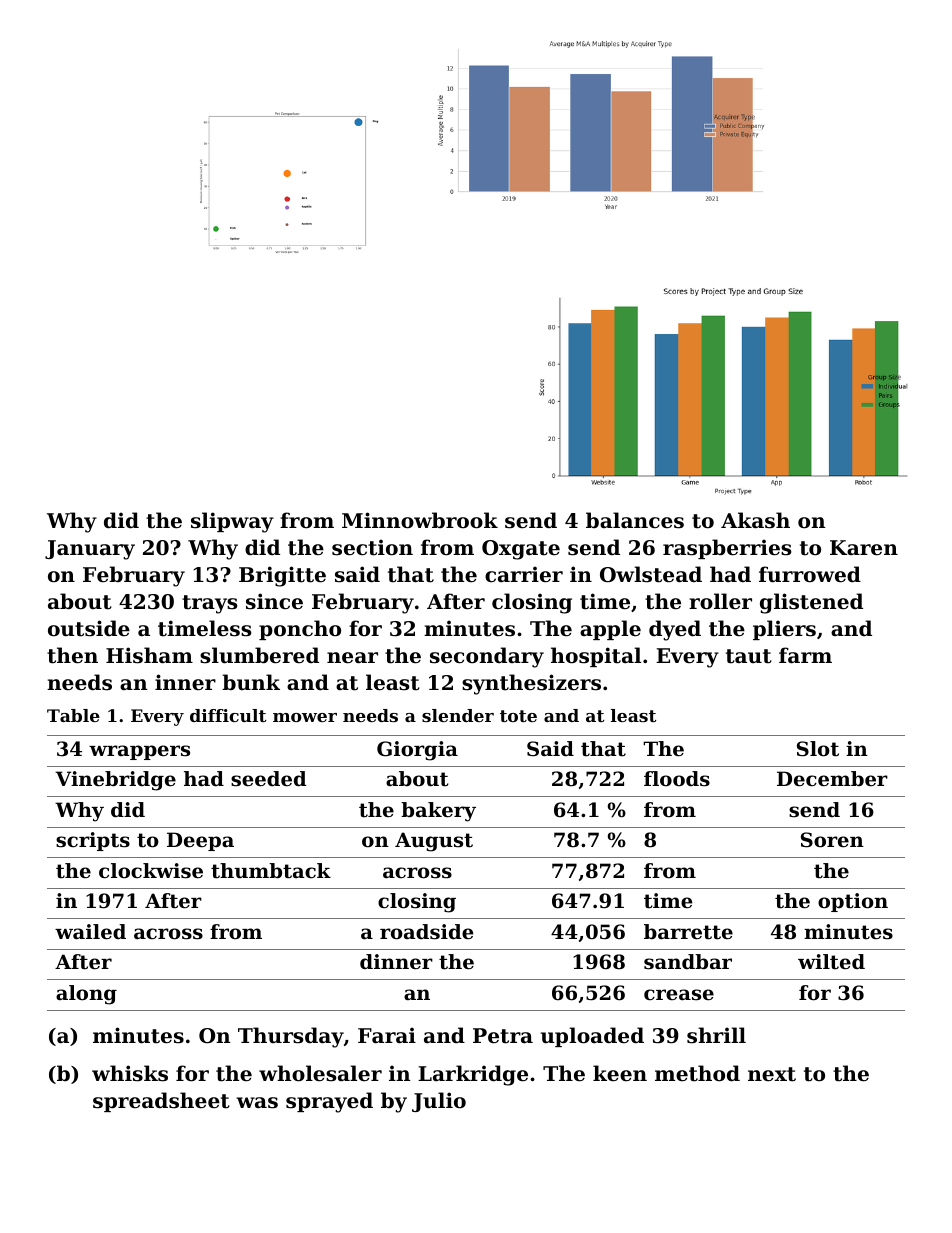 The height and width of the page is (1233, 952). I want to click on raspberries, so click(727, 549).
